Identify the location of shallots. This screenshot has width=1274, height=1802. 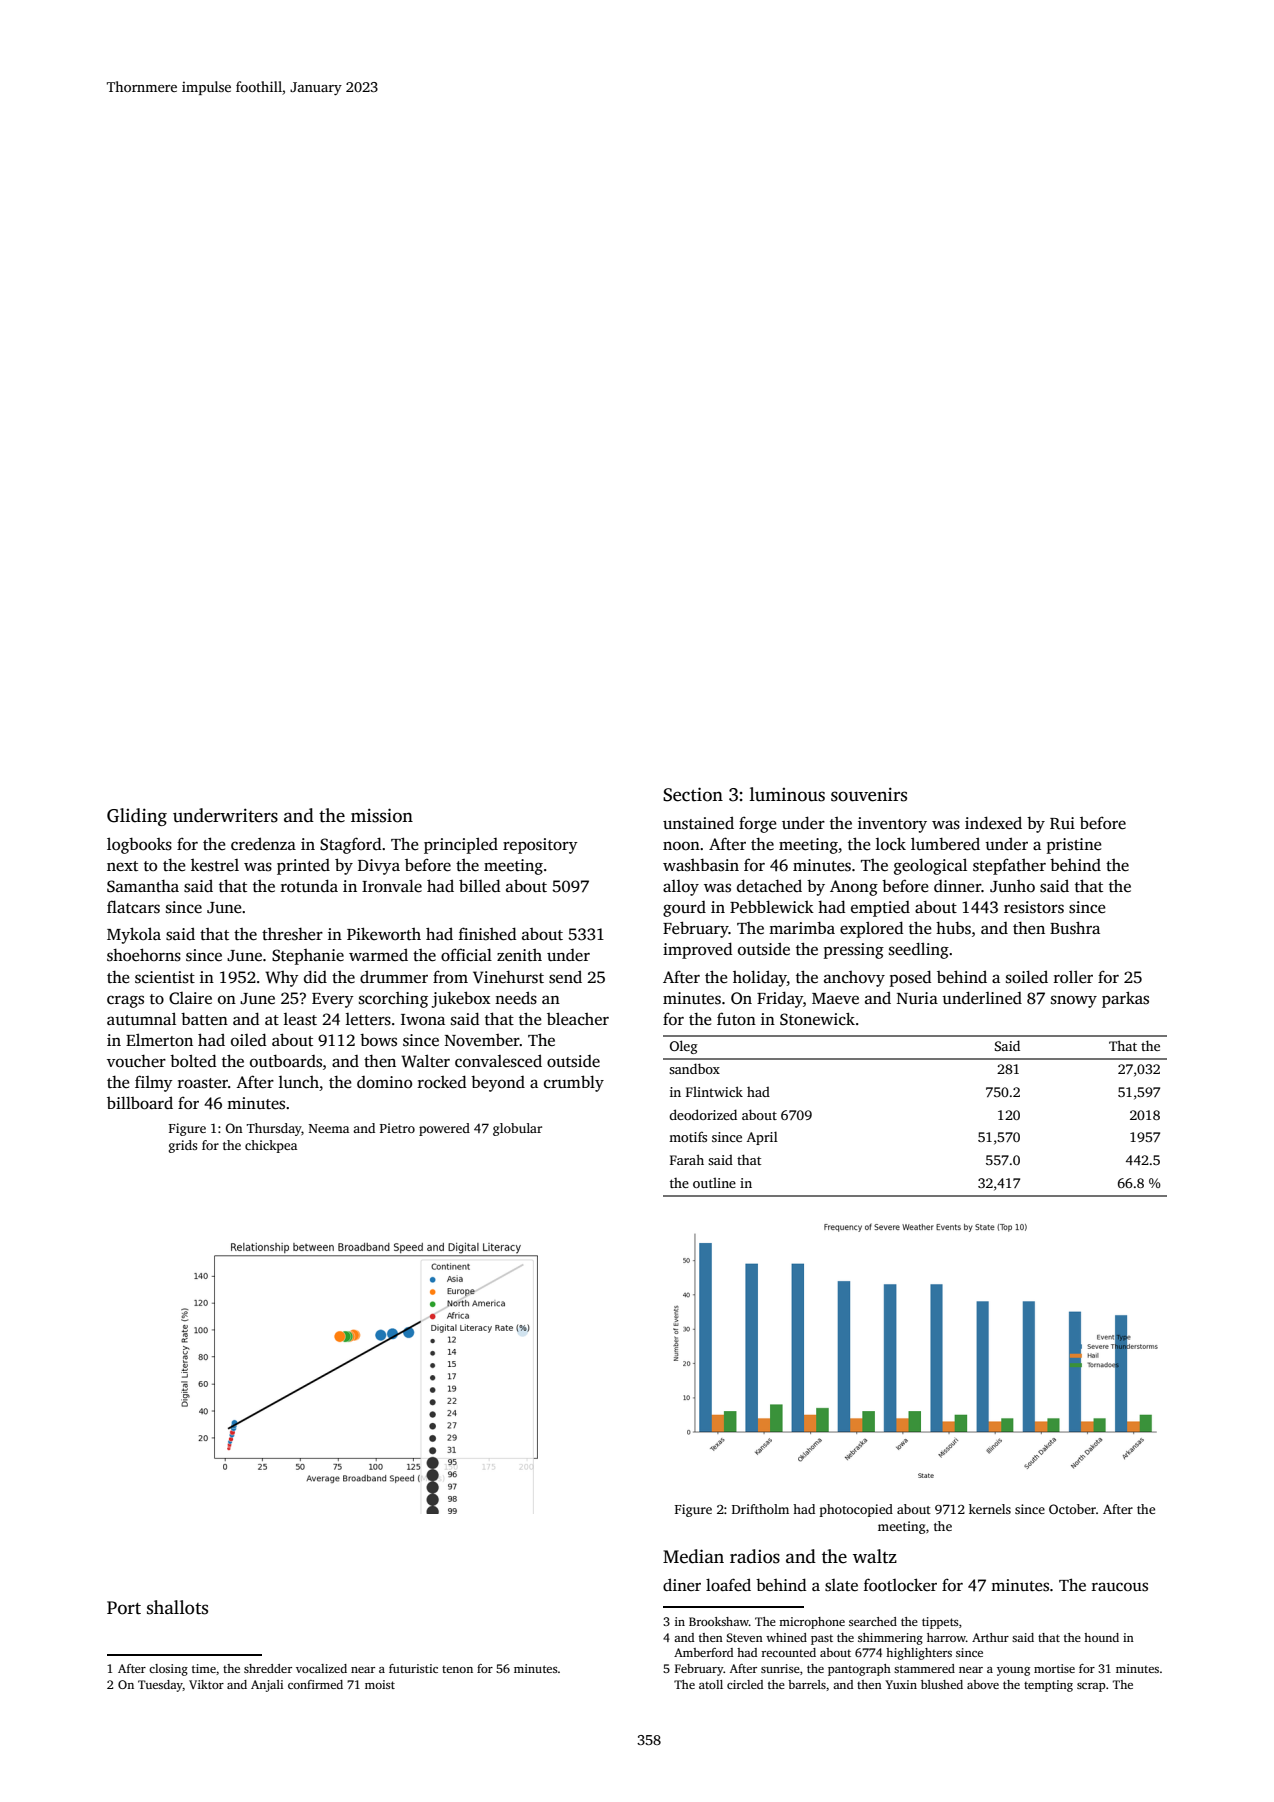
(177, 1607).
